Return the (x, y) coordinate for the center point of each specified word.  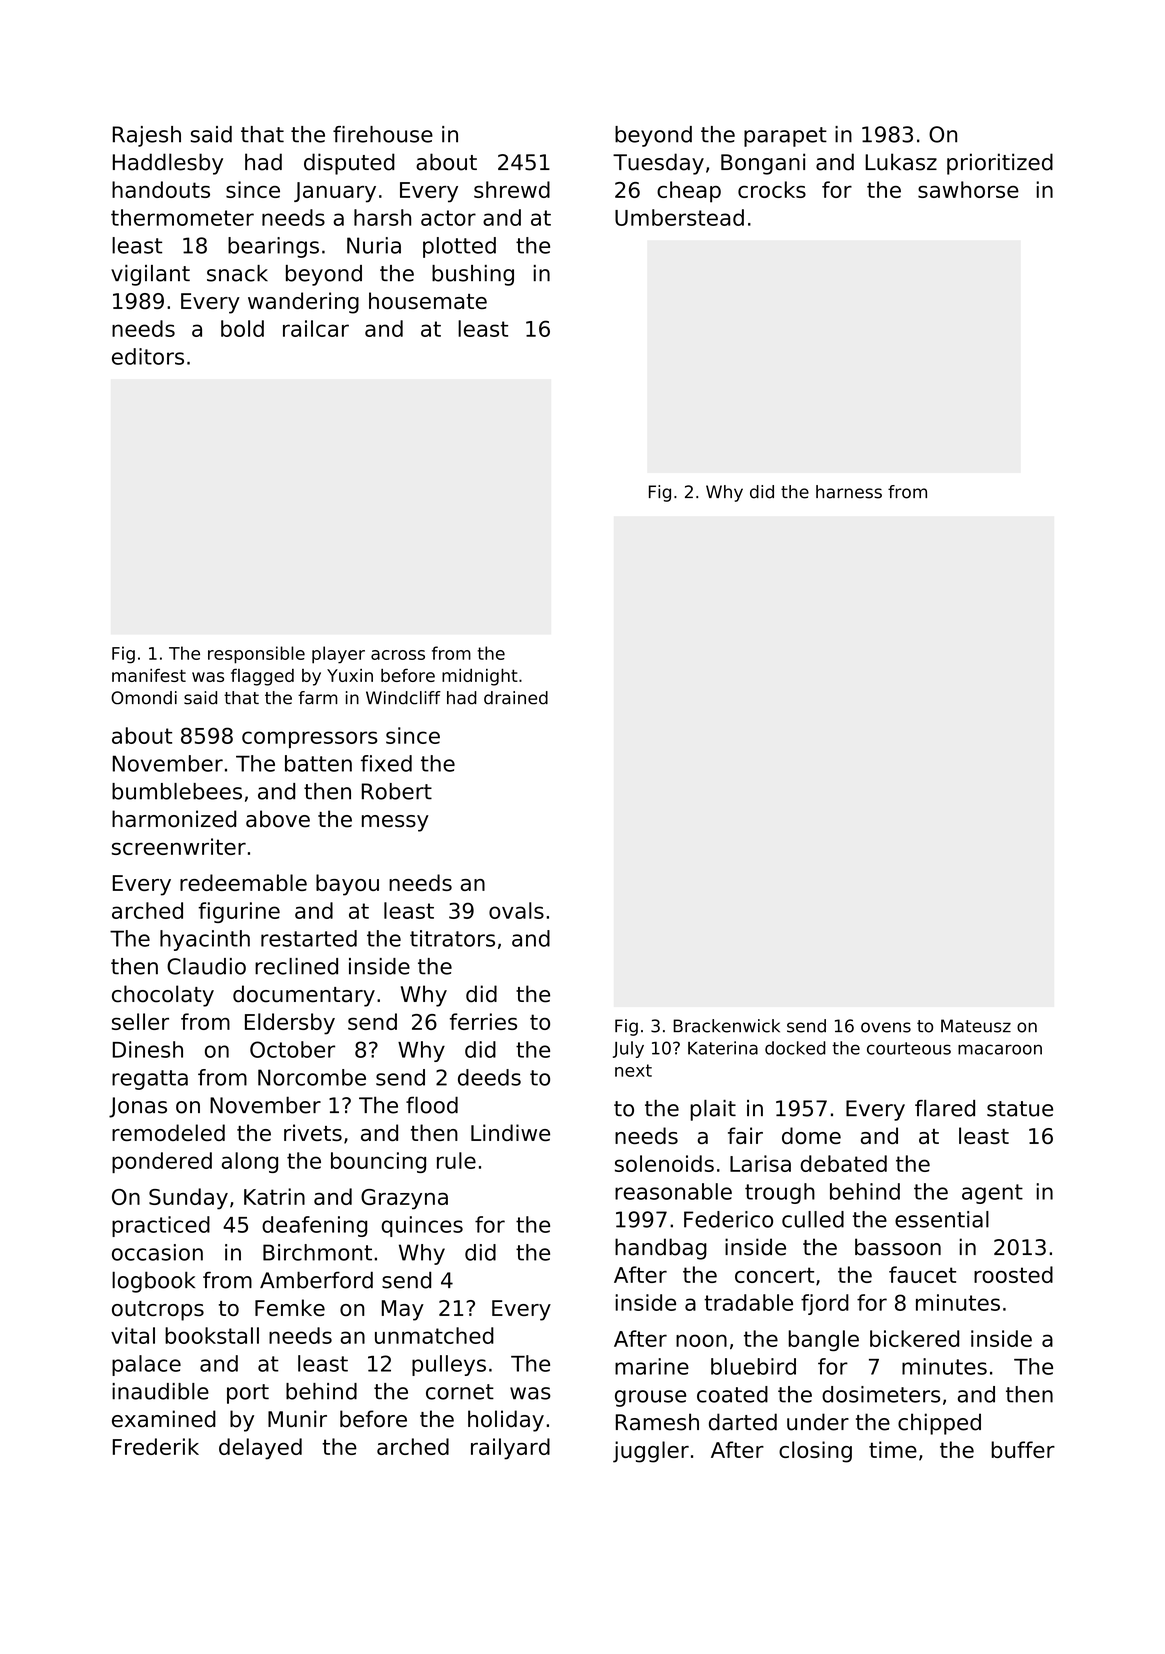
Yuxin (350, 675)
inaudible (160, 1391)
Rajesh (147, 136)
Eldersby (290, 1024)
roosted (1013, 1274)
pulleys (449, 1365)
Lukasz (901, 162)
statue (1020, 1109)
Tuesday (658, 164)
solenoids (664, 1163)
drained (516, 698)
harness (849, 492)
